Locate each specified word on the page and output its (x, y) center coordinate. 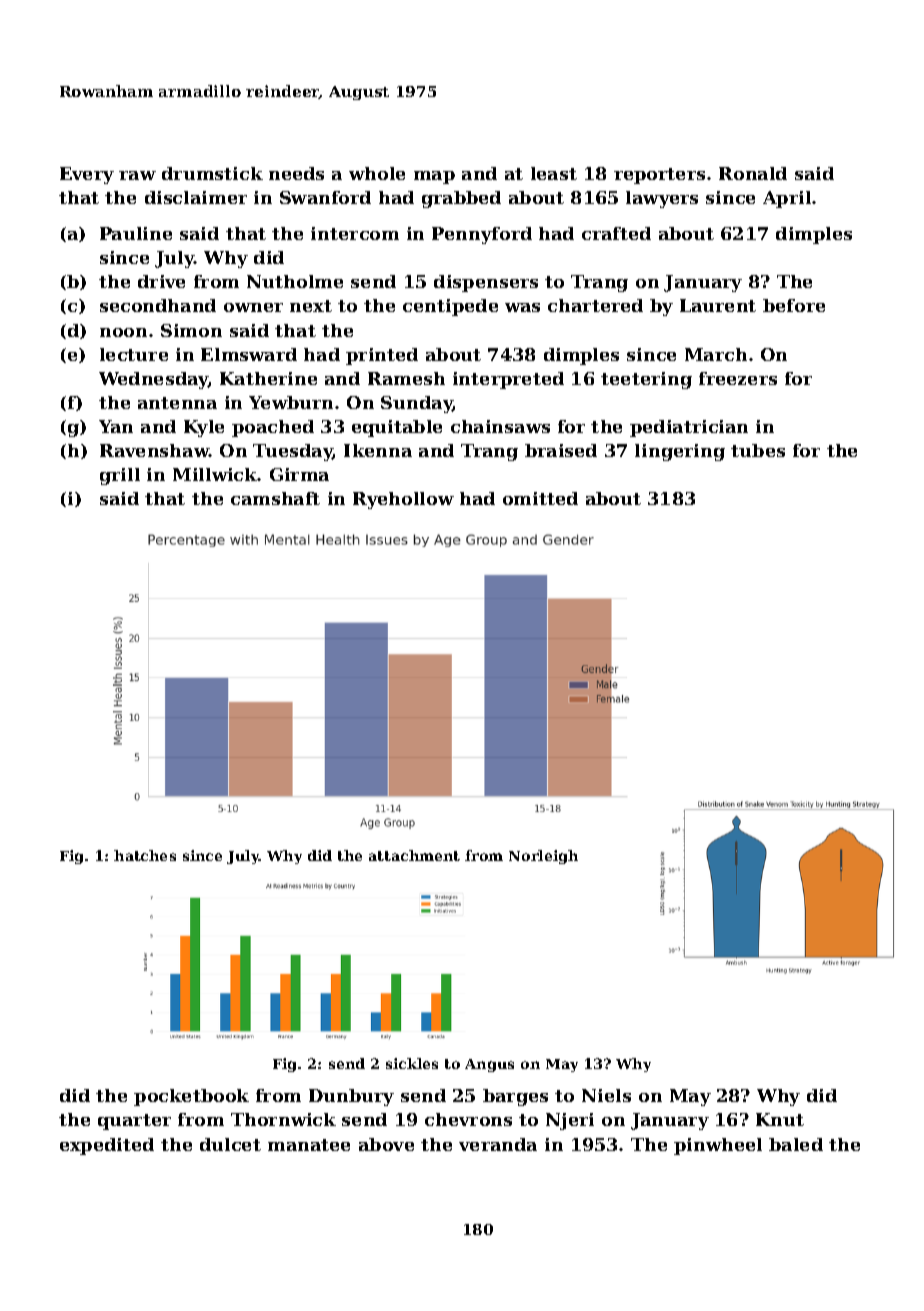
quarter (134, 1122)
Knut (780, 1119)
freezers (738, 378)
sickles (412, 1063)
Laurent (718, 305)
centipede (450, 307)
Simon (191, 330)
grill (120, 476)
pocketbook (191, 1097)
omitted (540, 498)
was (522, 307)
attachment (414, 855)
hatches (145, 855)
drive (161, 281)
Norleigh (543, 857)
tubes (758, 450)
